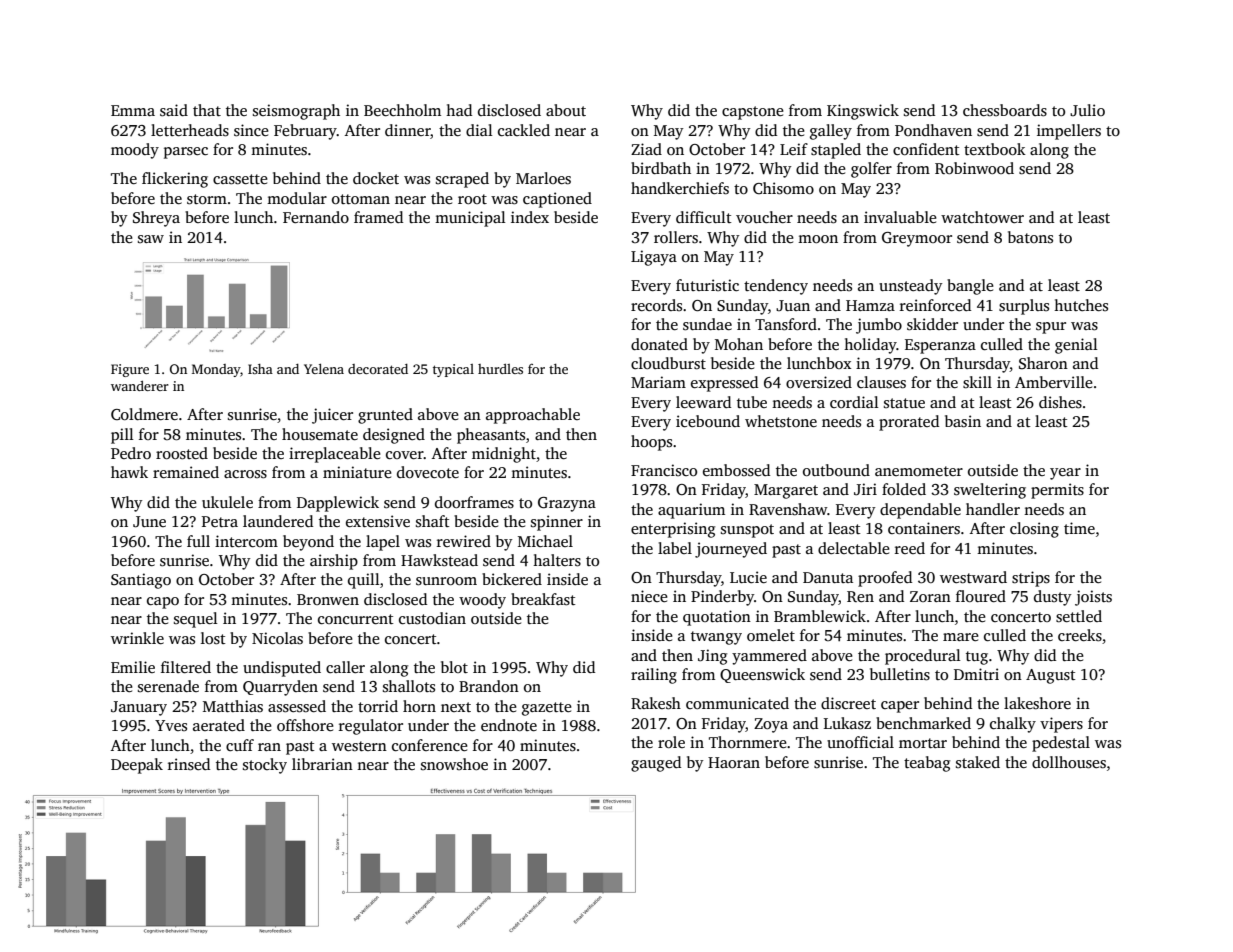 The image size is (1233, 952). What do you see at coordinates (361, 199) in the document?
I see `ottoman` at bounding box center [361, 199].
